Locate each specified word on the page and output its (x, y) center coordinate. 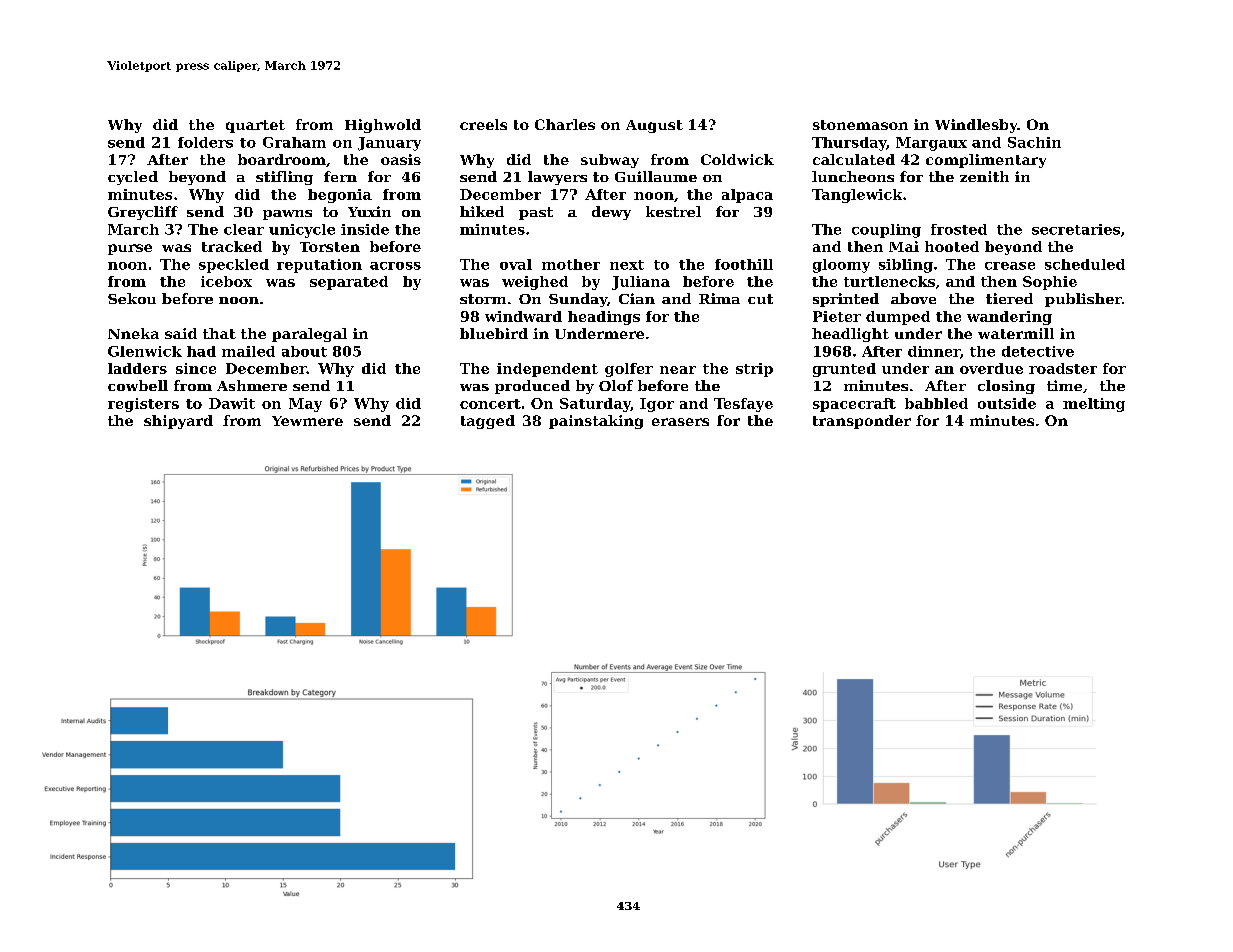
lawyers (557, 178)
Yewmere (307, 421)
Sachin (1034, 142)
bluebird (494, 333)
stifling (284, 178)
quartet (255, 126)
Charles (565, 124)
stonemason (860, 125)
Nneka (133, 333)
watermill (1016, 333)
